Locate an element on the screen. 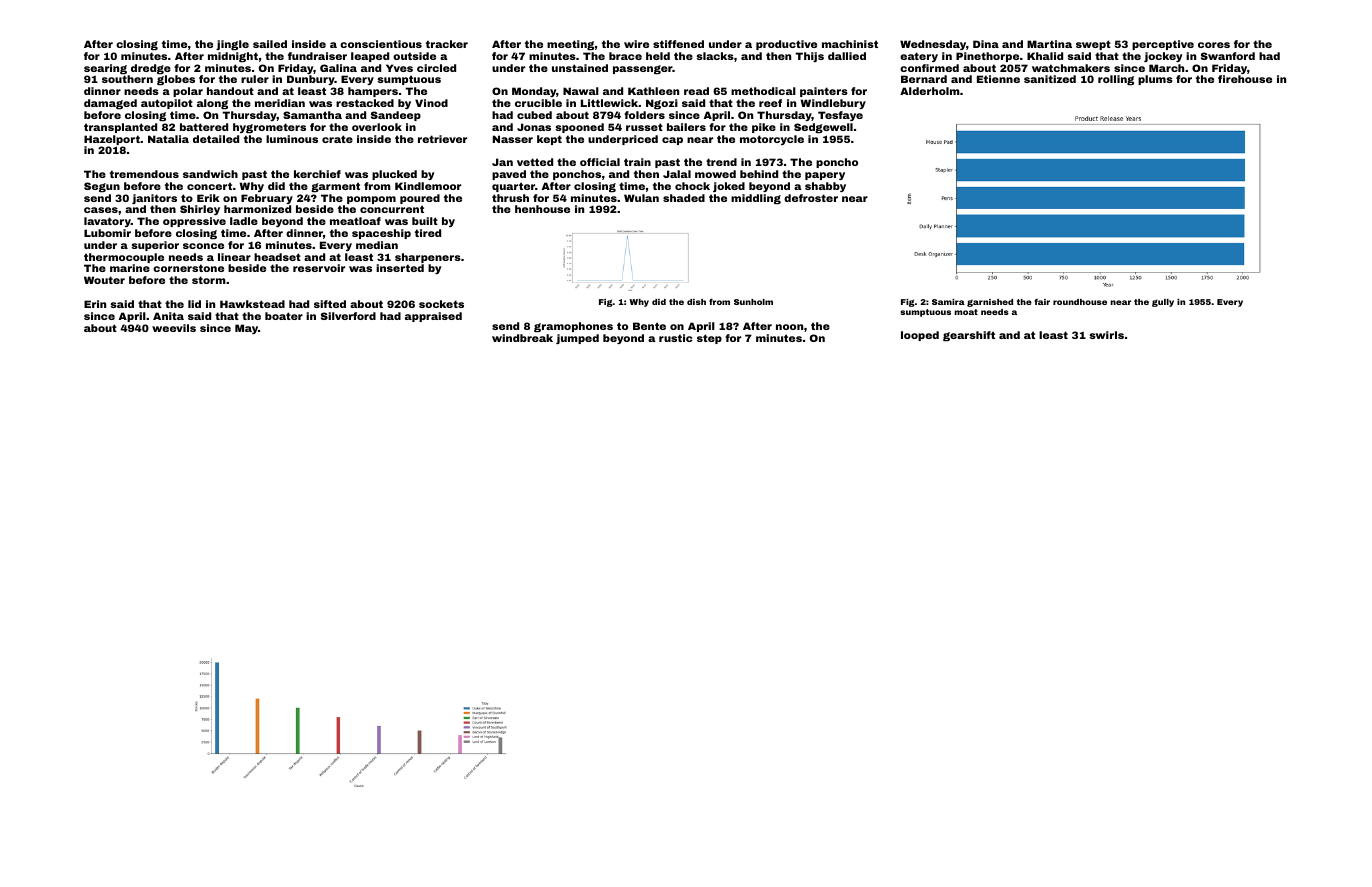 Image resolution: width=1372 pixels, height=887 pixels. jingle is located at coordinates (232, 45).
